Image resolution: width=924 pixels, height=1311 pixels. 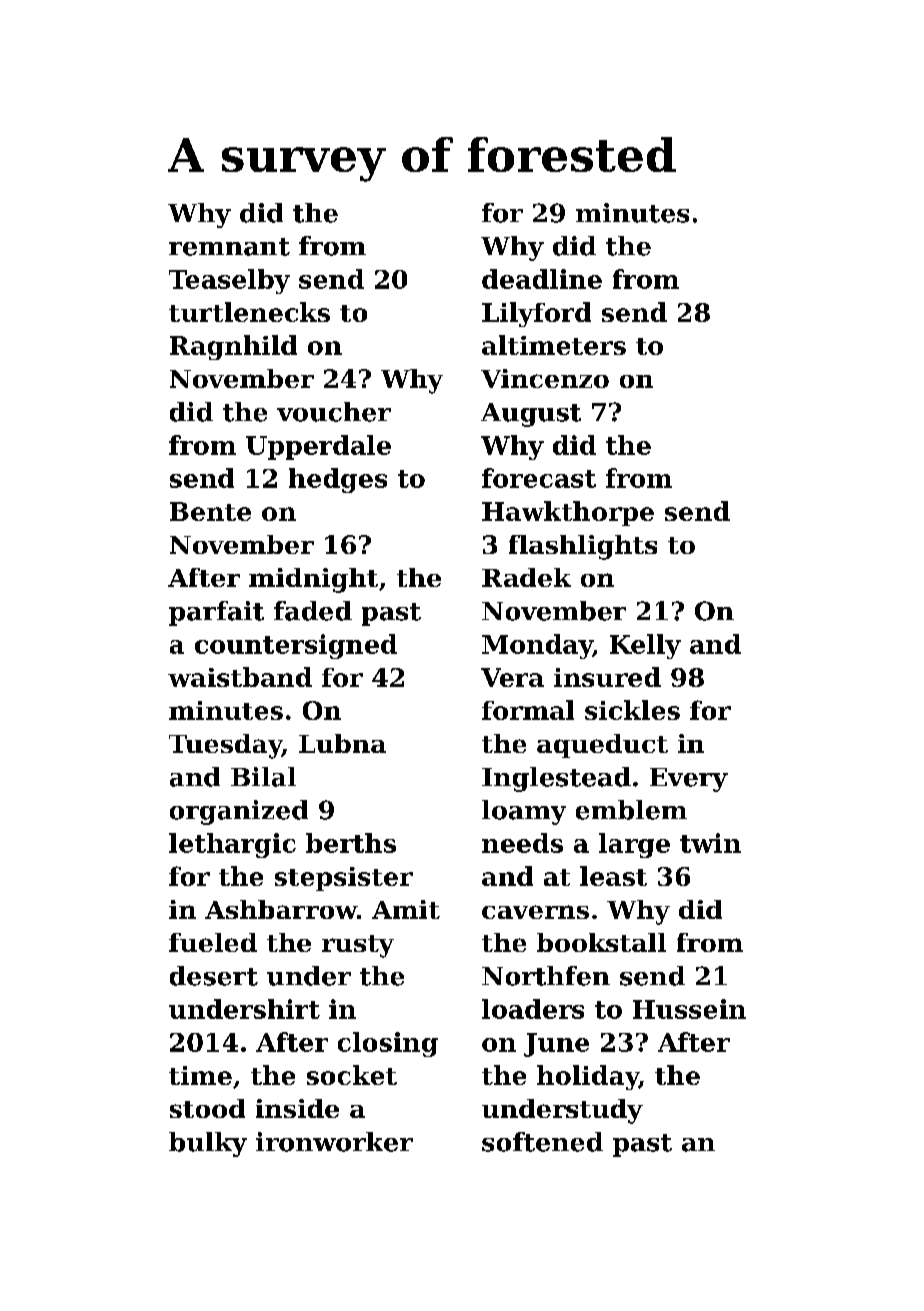 What do you see at coordinates (210, 511) in the screenshot?
I see `Bente` at bounding box center [210, 511].
